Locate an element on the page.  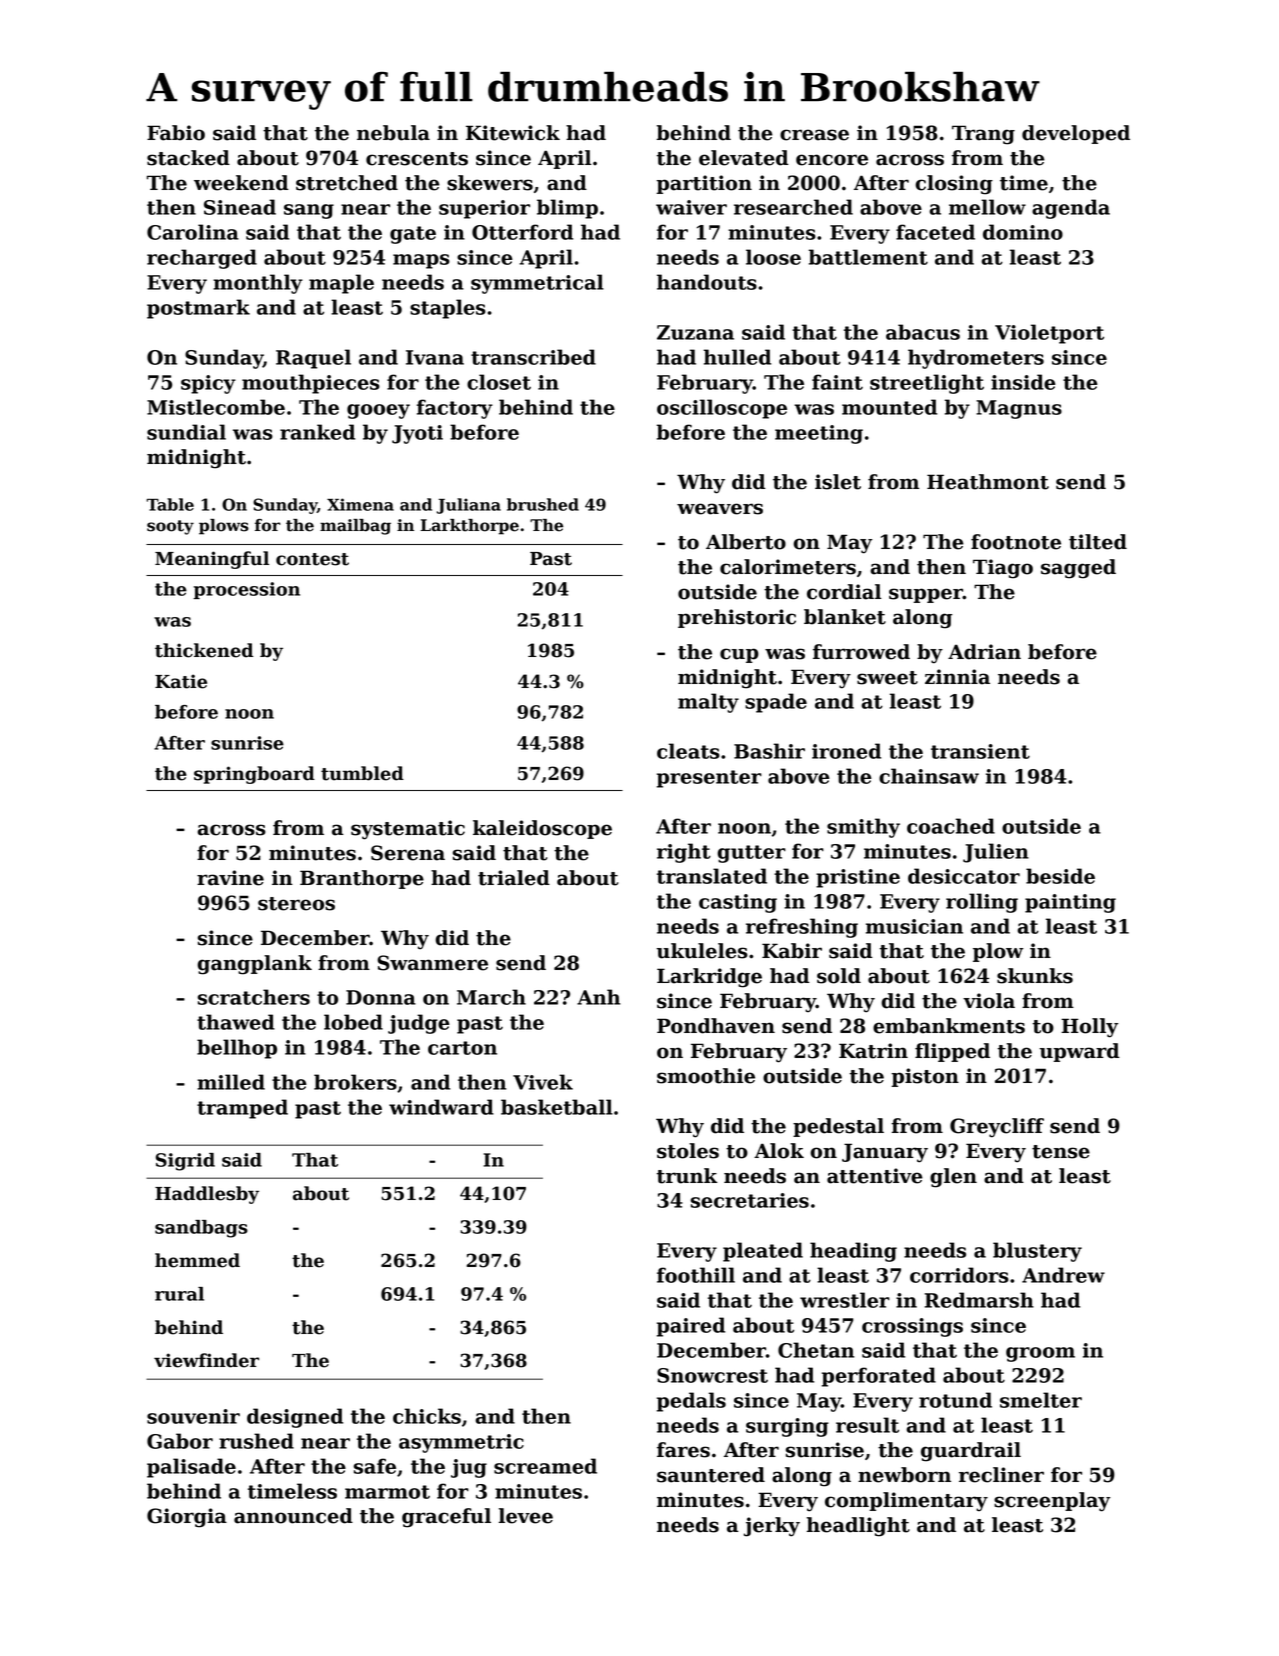
ravine is located at coordinates (230, 878).
